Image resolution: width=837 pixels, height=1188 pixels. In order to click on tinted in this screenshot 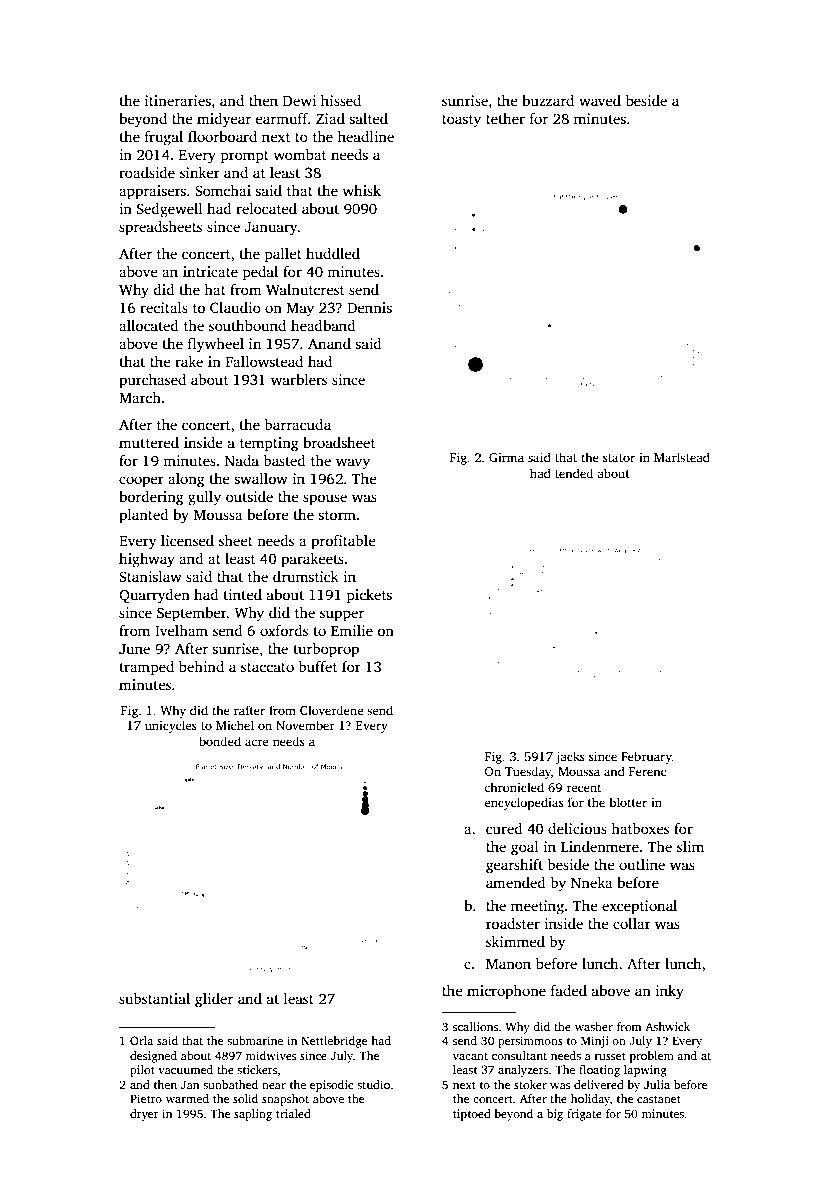, I will do `click(242, 594)`.
